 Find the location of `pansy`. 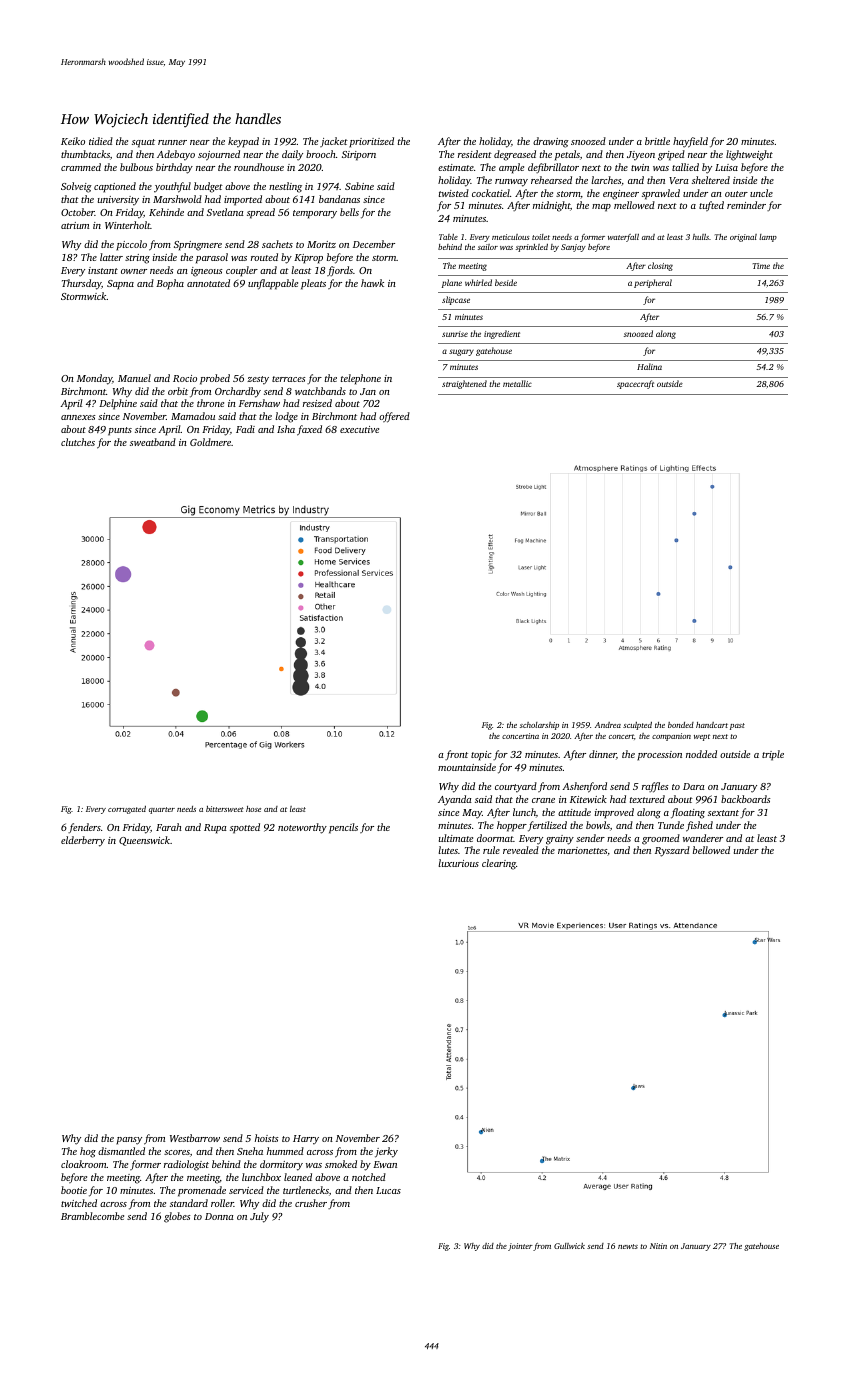

pansy is located at coordinates (129, 1141).
